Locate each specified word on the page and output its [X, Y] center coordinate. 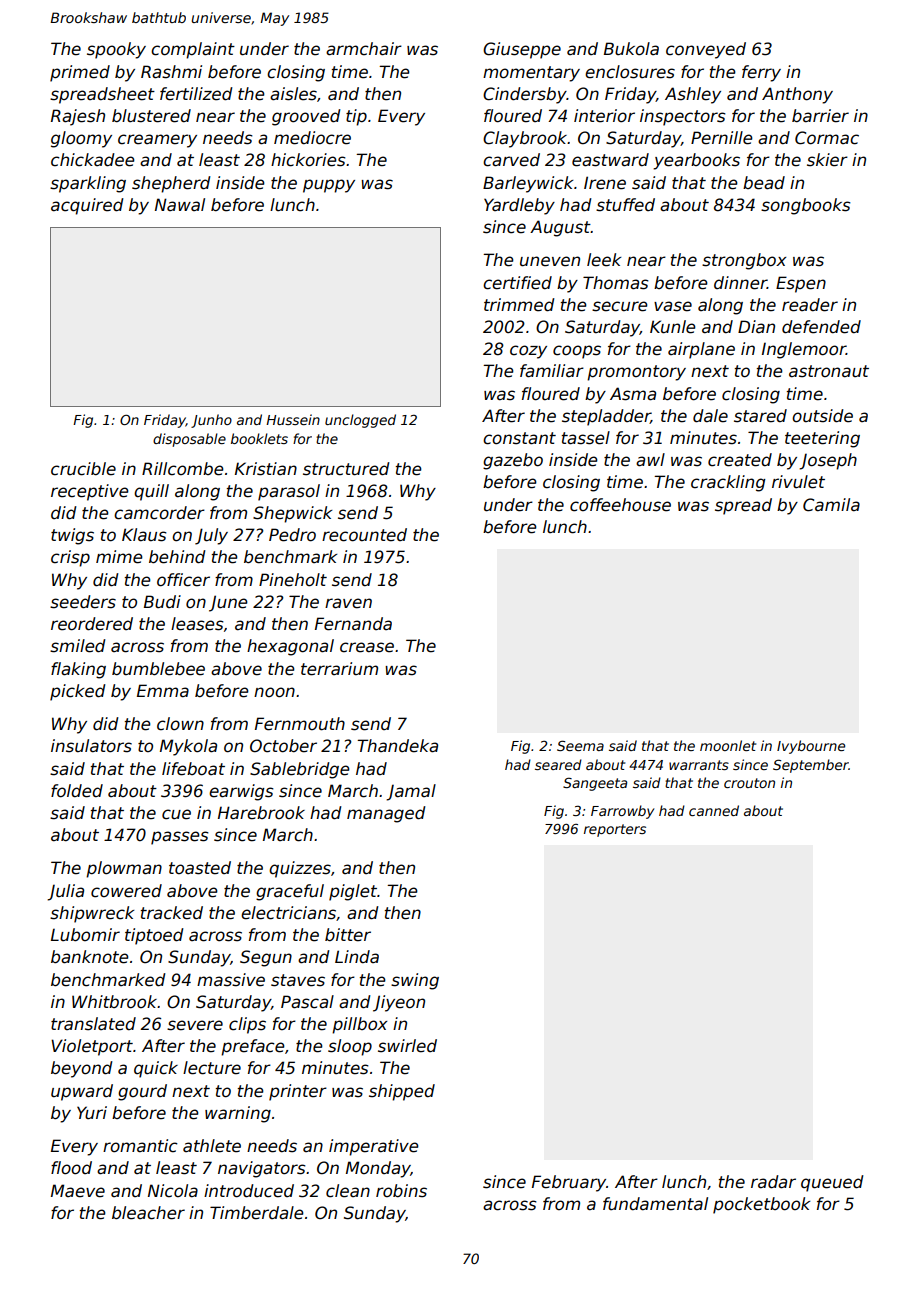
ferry [761, 73]
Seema [580, 745]
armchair [364, 49]
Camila [831, 505]
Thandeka [397, 746]
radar [773, 1182]
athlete [212, 1146]
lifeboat [193, 769]
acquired [87, 206]
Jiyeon [399, 1003]
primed [80, 73]
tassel [586, 438]
